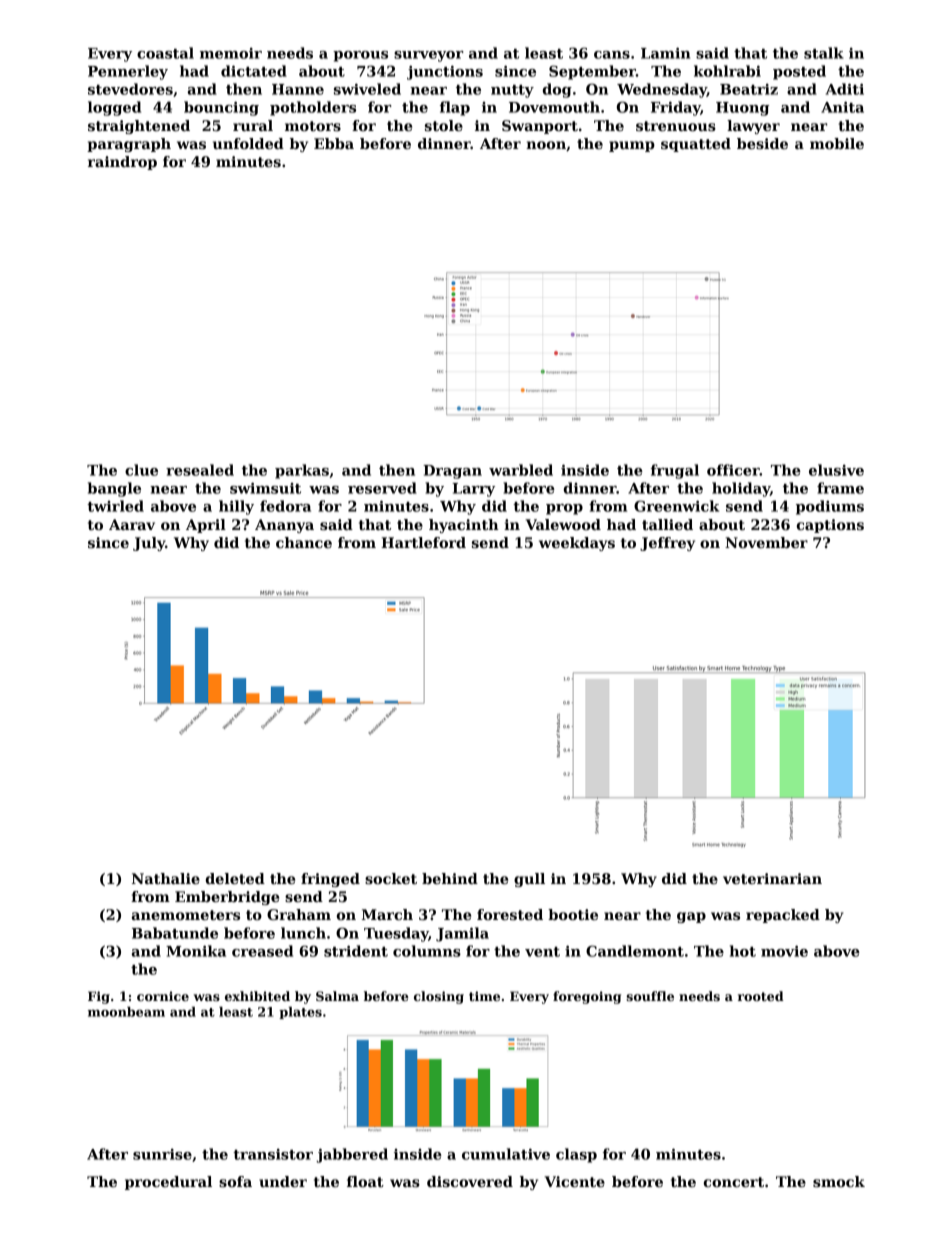  What do you see at coordinates (132, 524) in the document?
I see `Aarav` at bounding box center [132, 524].
